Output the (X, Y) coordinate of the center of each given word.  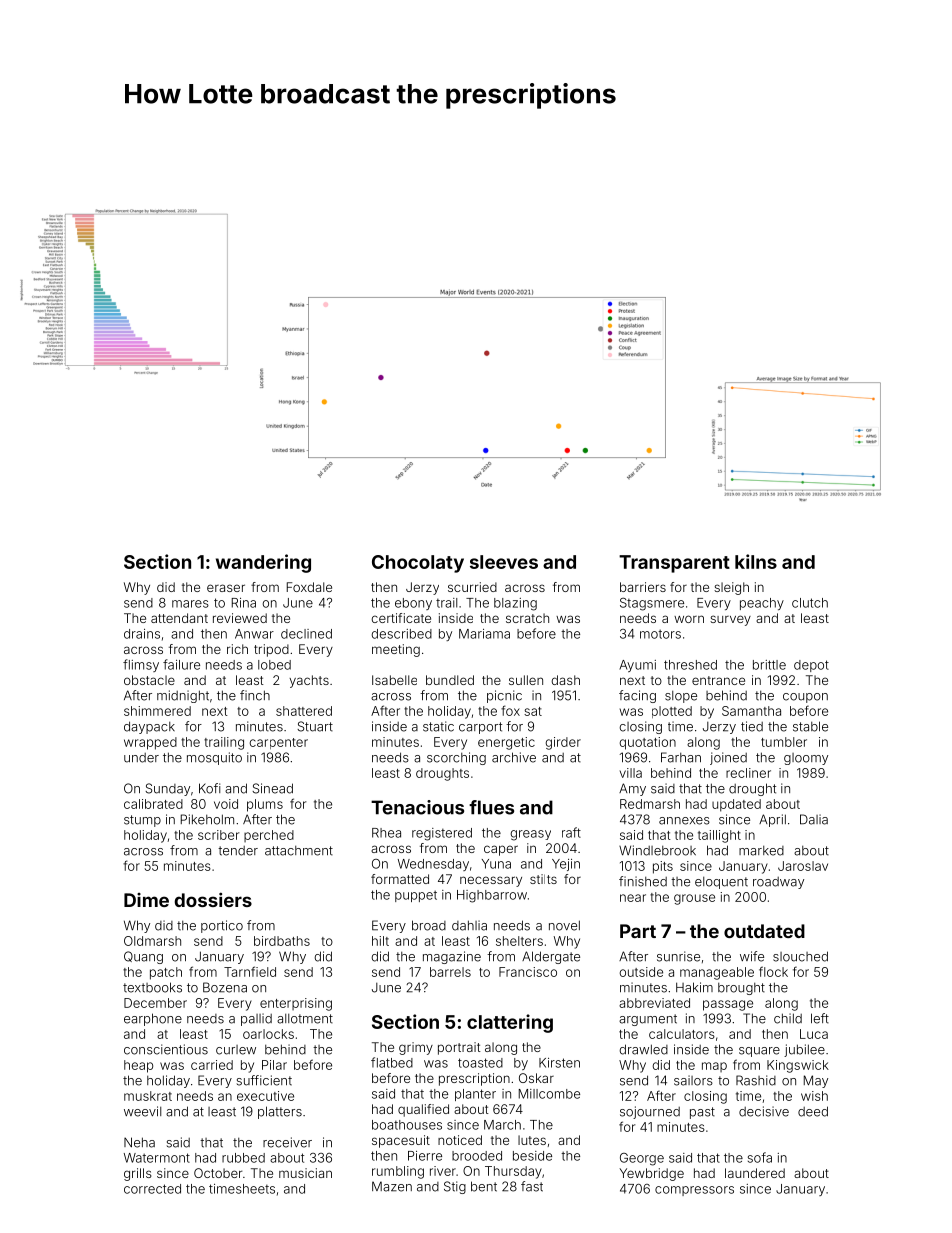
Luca (814, 1034)
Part (638, 931)
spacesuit (401, 1141)
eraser (226, 588)
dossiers (213, 899)
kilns (756, 561)
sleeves (504, 562)
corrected (152, 1189)
